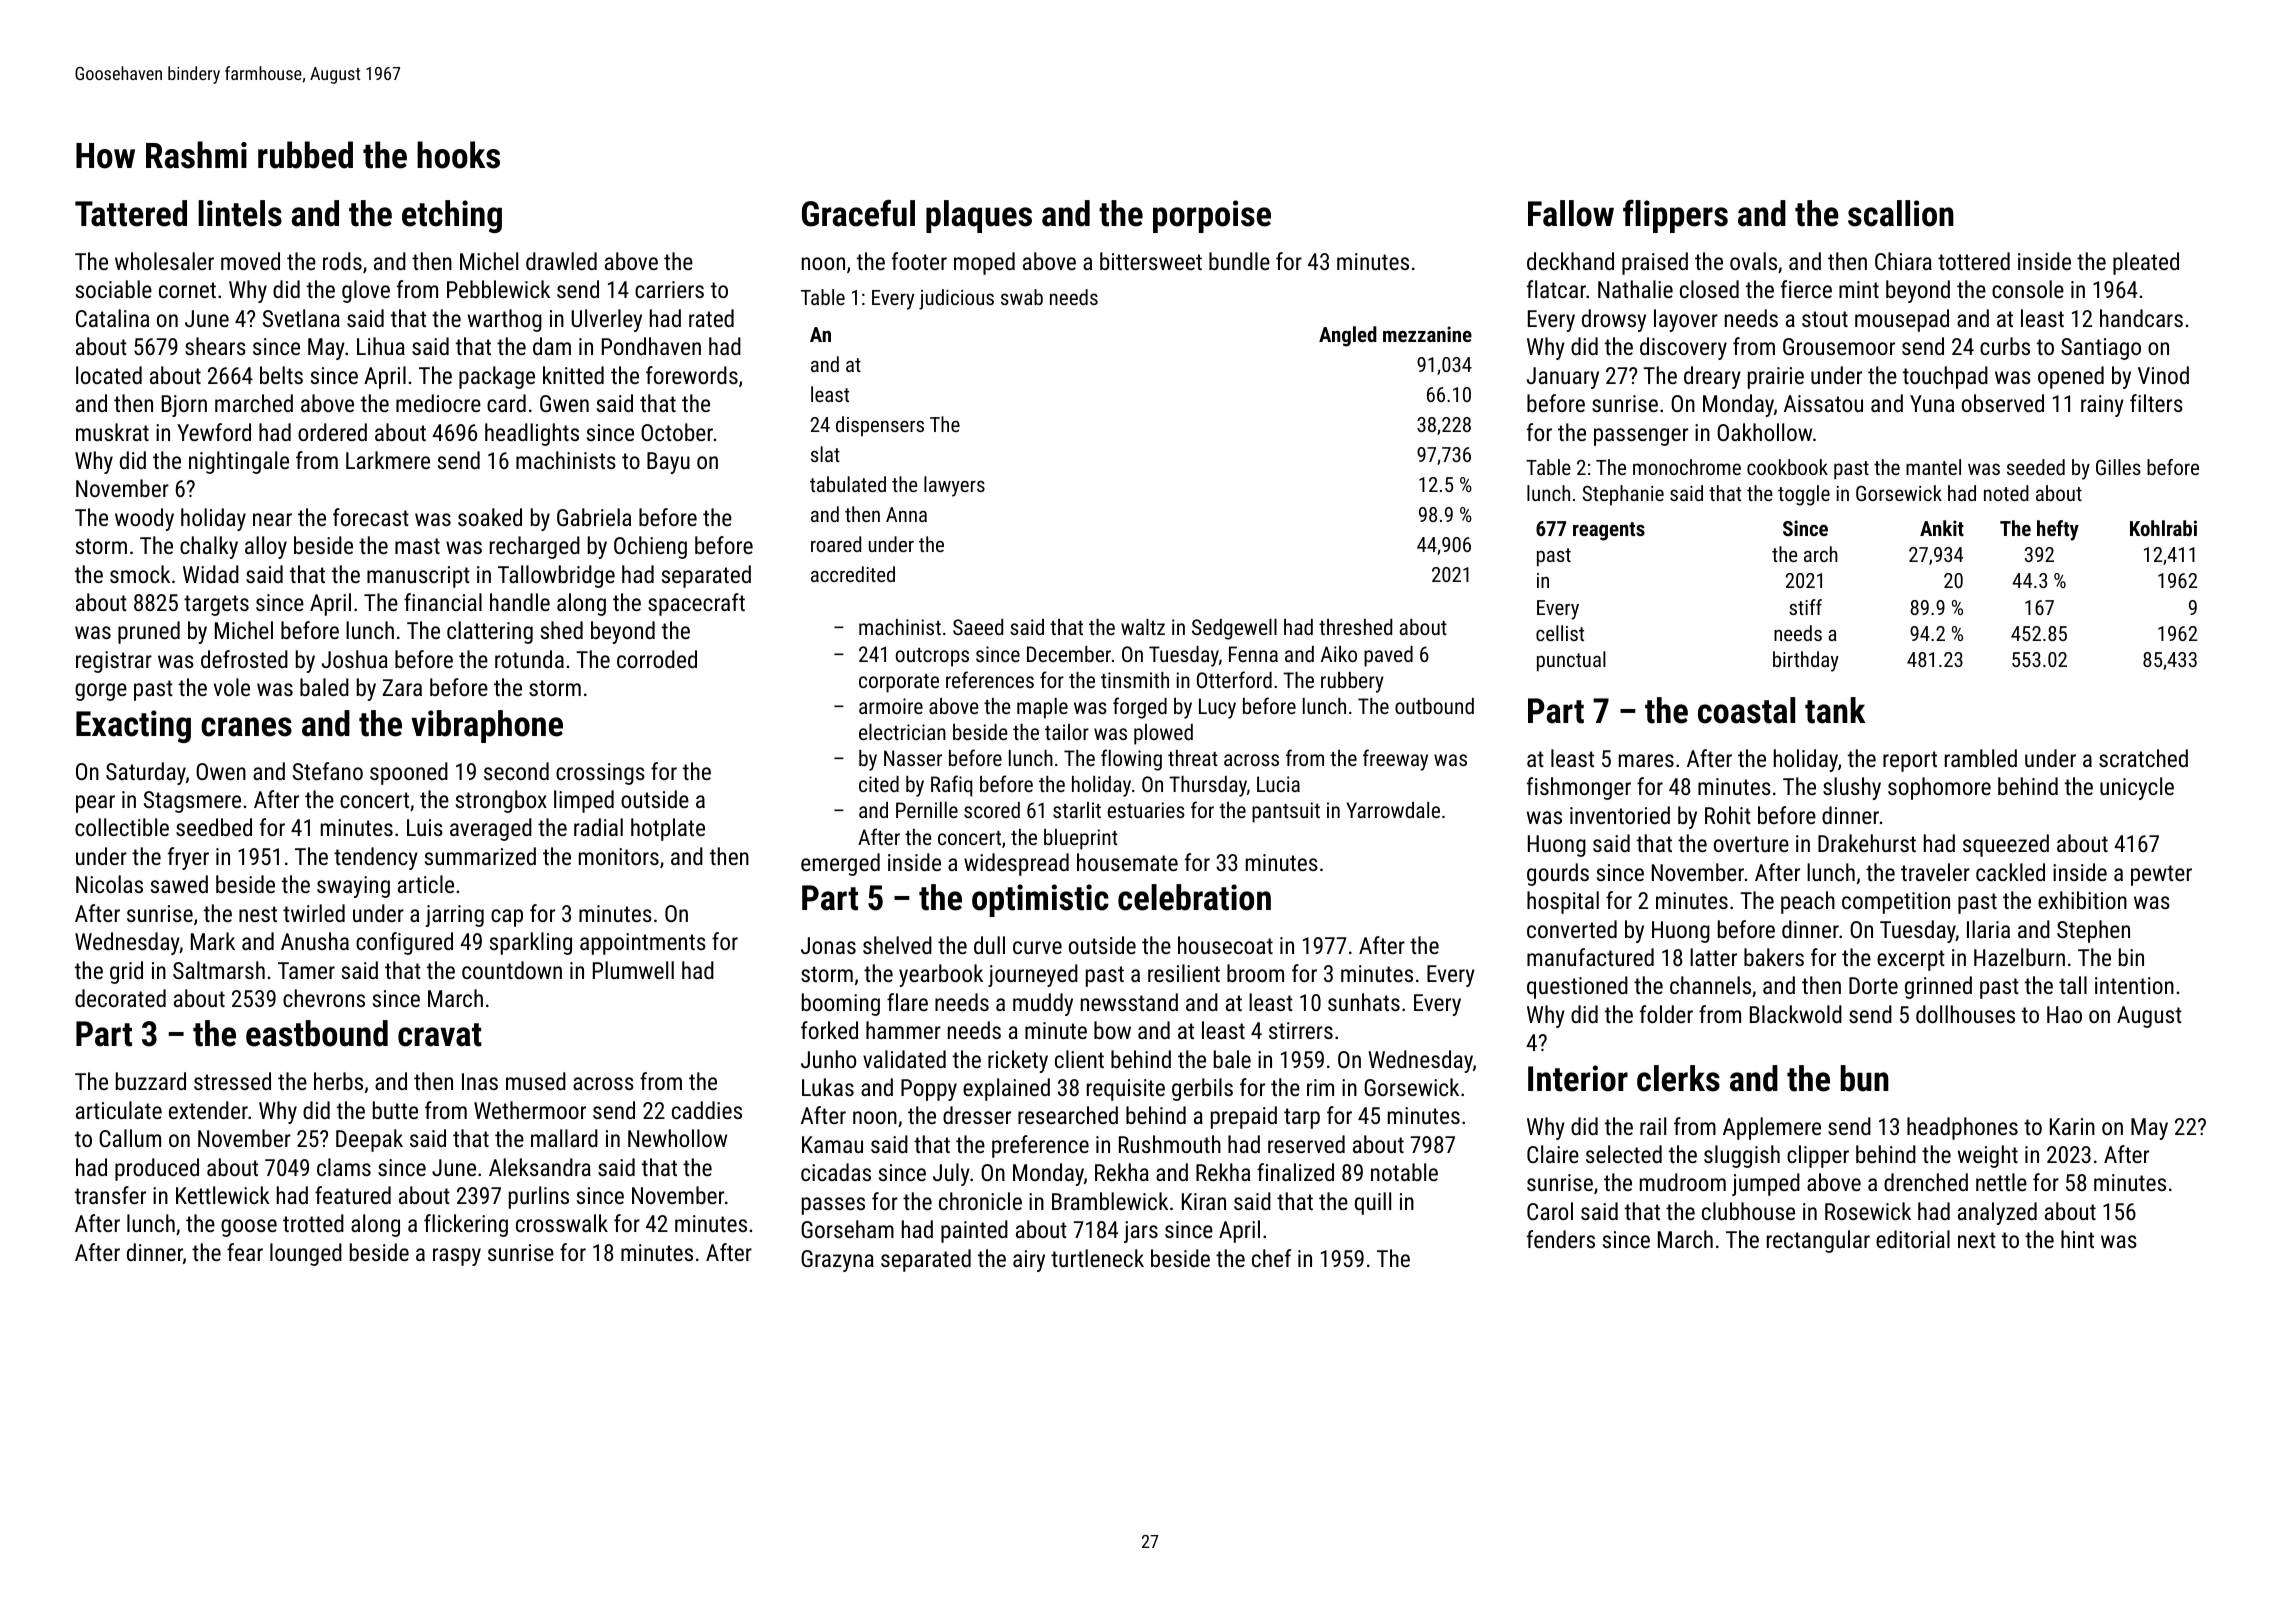 Image resolution: width=2282 pixels, height=1614 pixels. Describe the element at coordinates (239, 462) in the image. I see `nightingale` at that location.
